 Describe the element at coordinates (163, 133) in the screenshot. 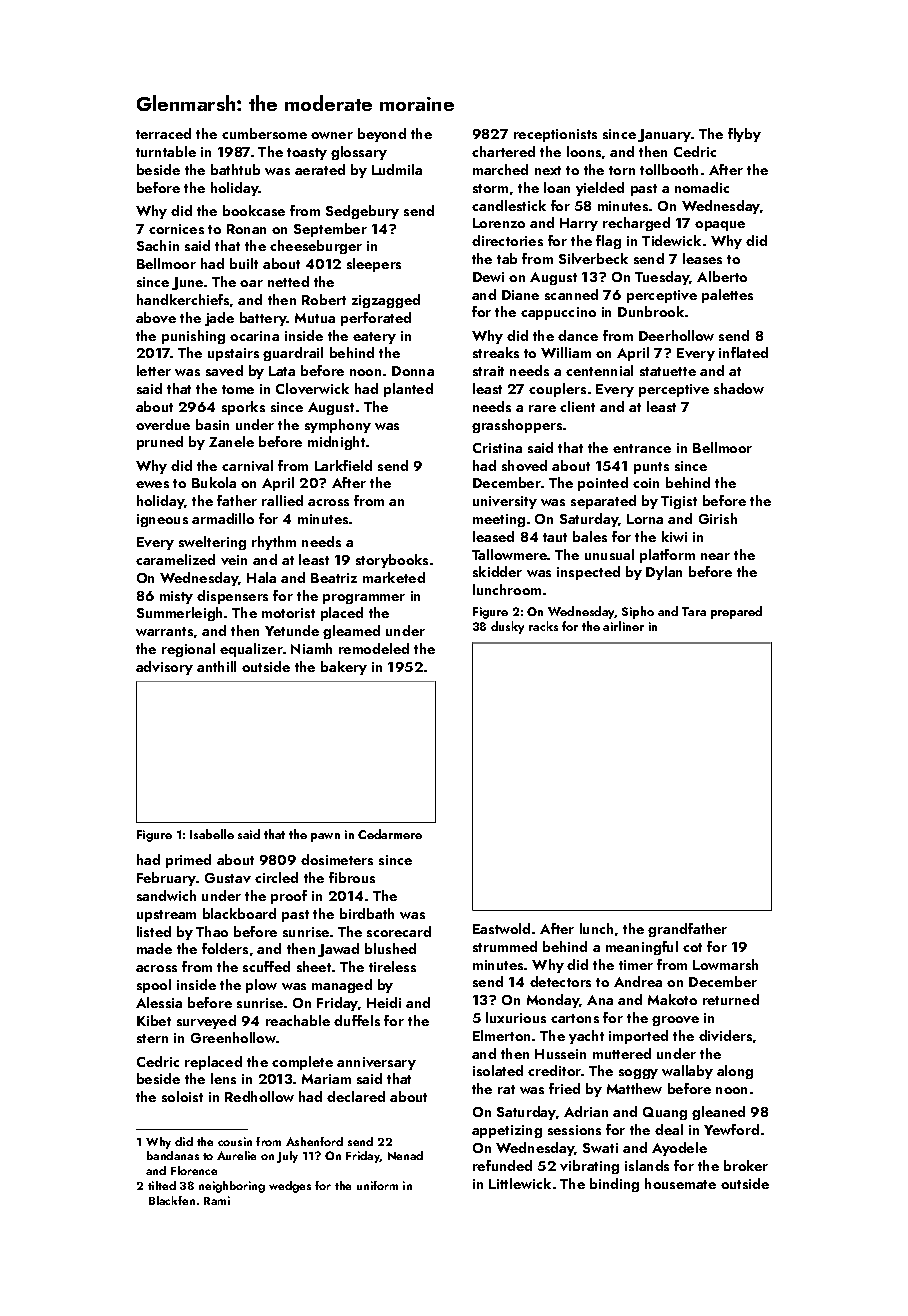

I see `terraced` at that location.
